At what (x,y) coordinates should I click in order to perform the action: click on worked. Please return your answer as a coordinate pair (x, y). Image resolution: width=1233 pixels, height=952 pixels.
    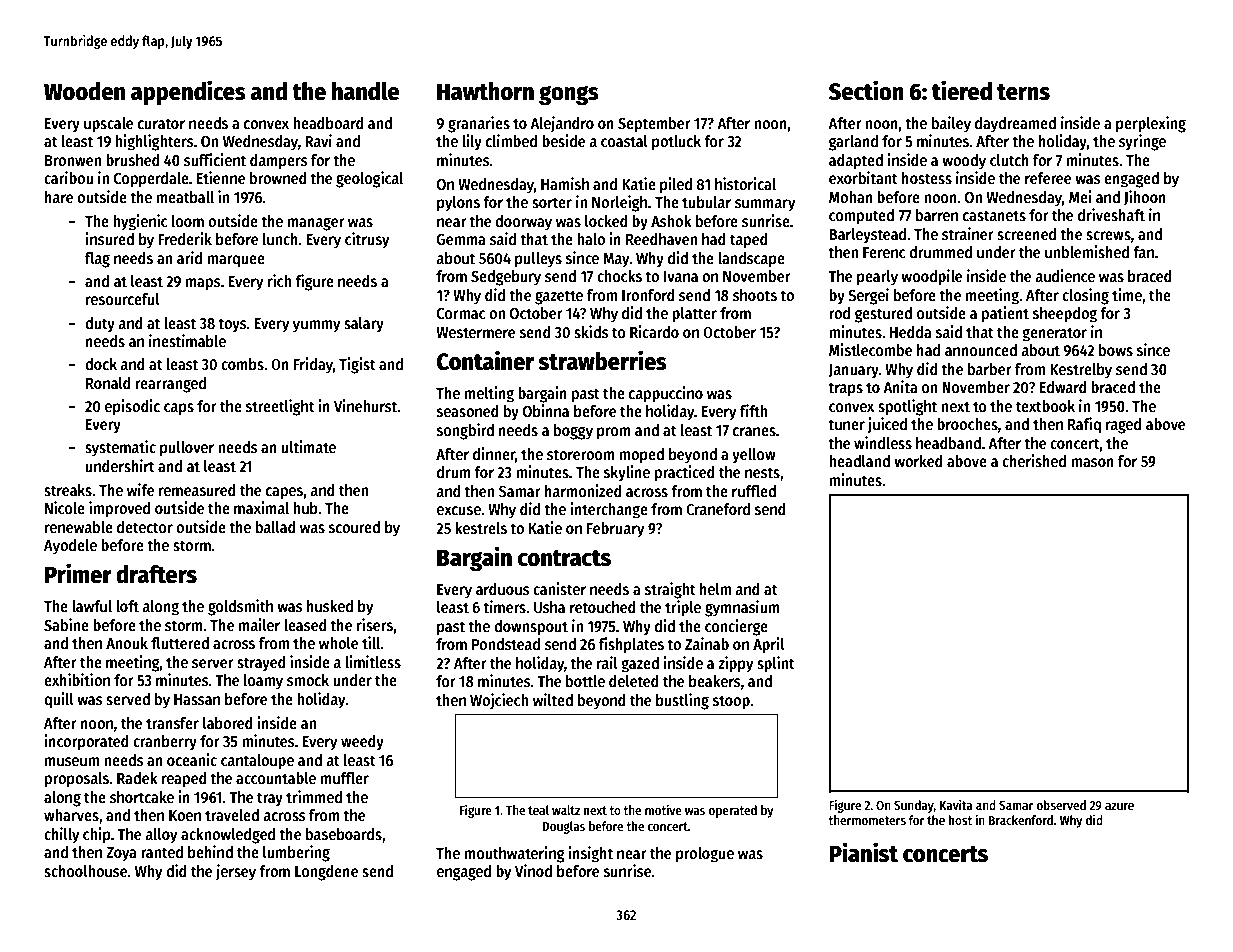
    Looking at the image, I should click on (918, 461).
